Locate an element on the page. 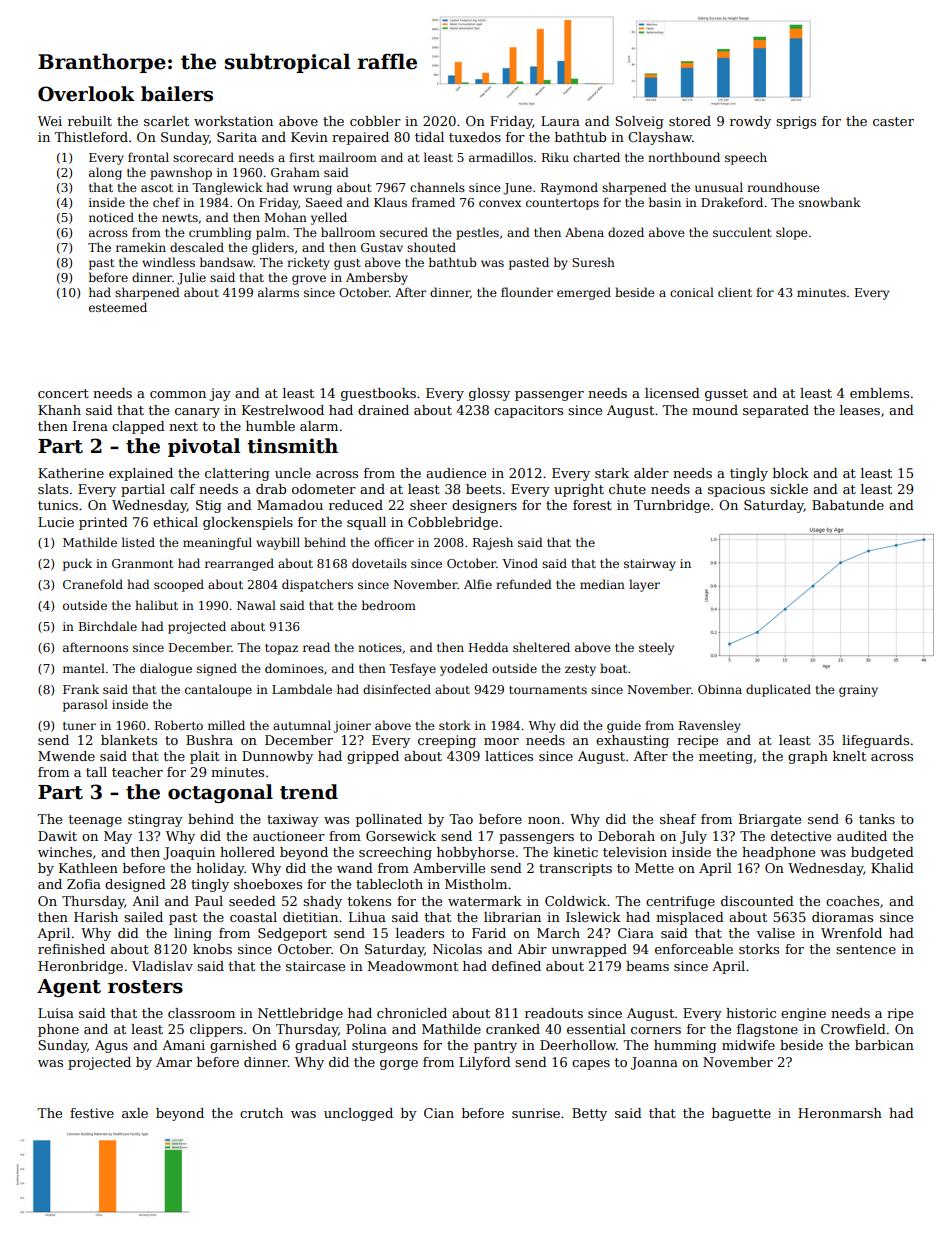 The width and height of the document is (952, 1233). workstation is located at coordinates (233, 121).
